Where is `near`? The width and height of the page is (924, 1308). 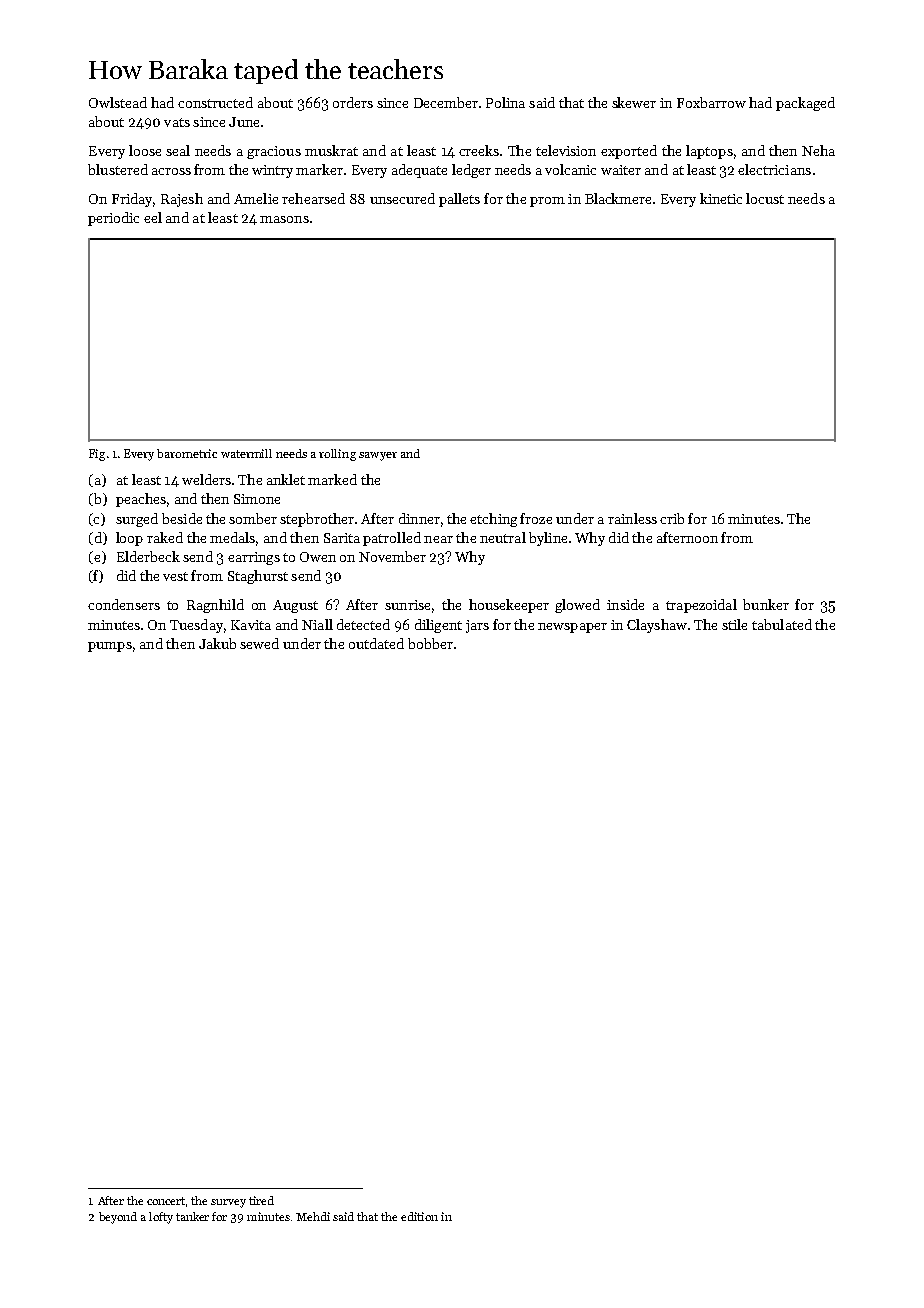 near is located at coordinates (438, 539).
